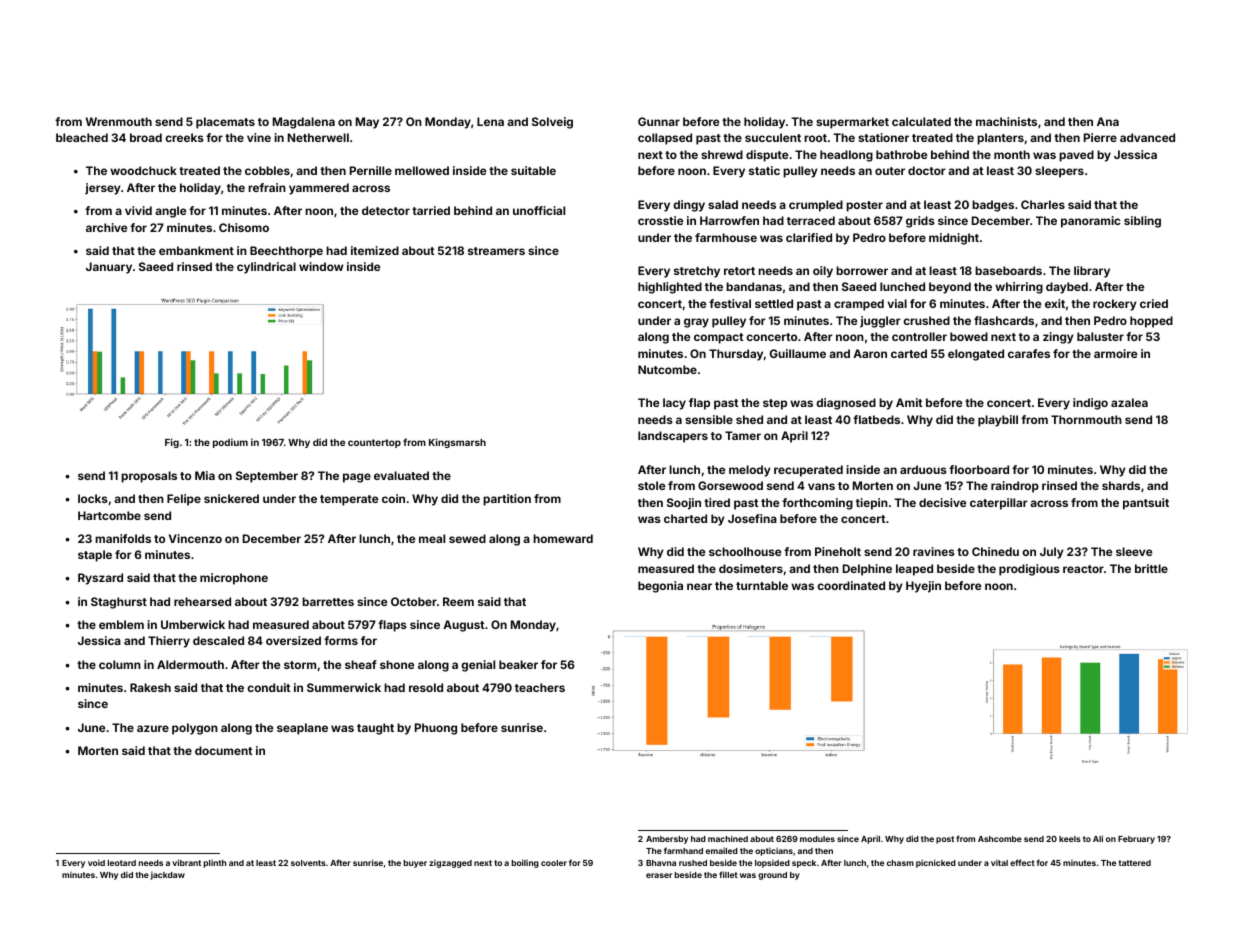 This screenshot has width=1233, height=952. I want to click on microphone, so click(234, 579).
